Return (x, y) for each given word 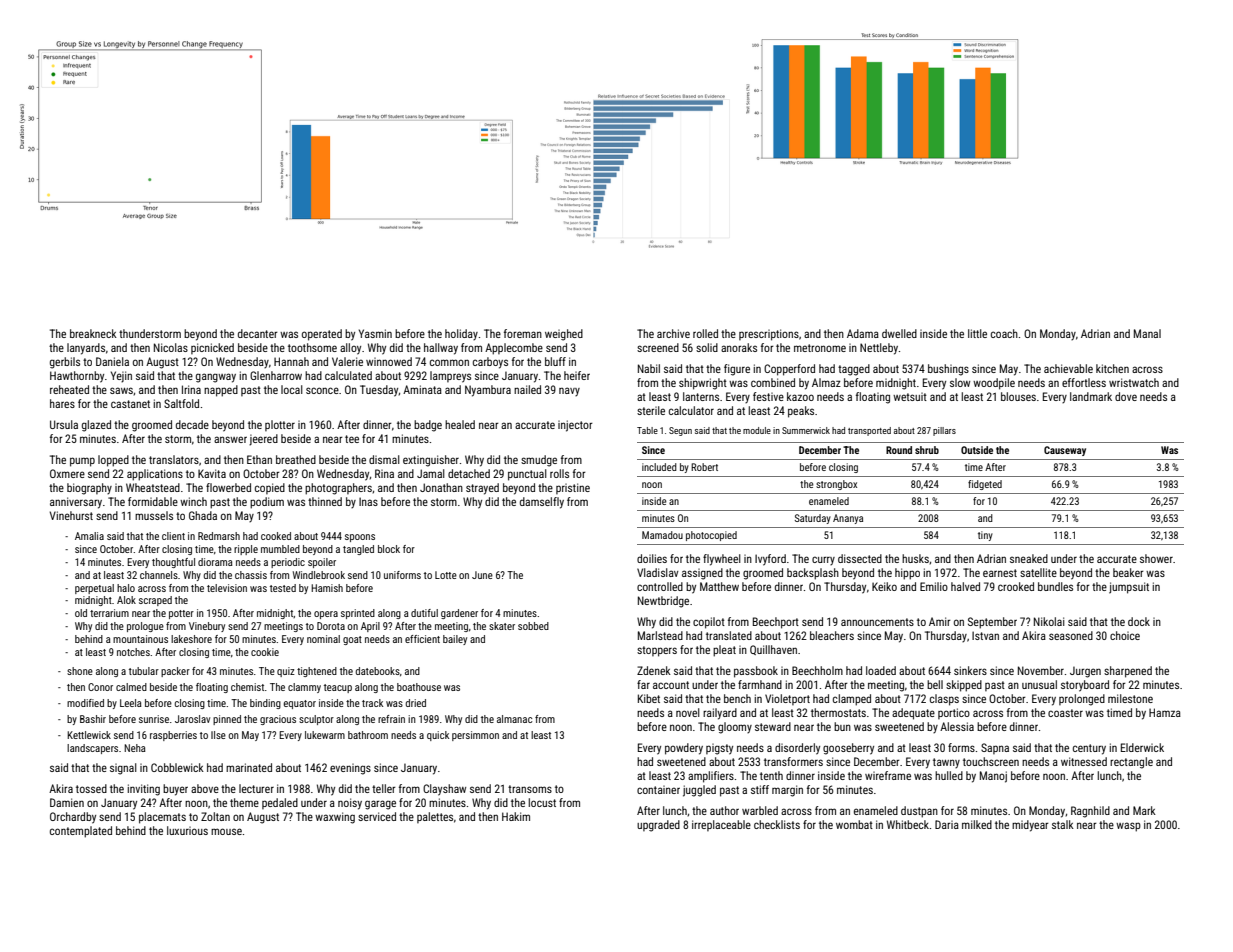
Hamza (1165, 712)
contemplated (81, 832)
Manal (1147, 333)
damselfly (542, 503)
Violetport (787, 699)
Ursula (64, 424)
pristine (573, 488)
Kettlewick (89, 735)
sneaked (1029, 558)
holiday (461, 334)
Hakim (516, 816)
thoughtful (173, 563)
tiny (985, 536)
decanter (258, 333)
